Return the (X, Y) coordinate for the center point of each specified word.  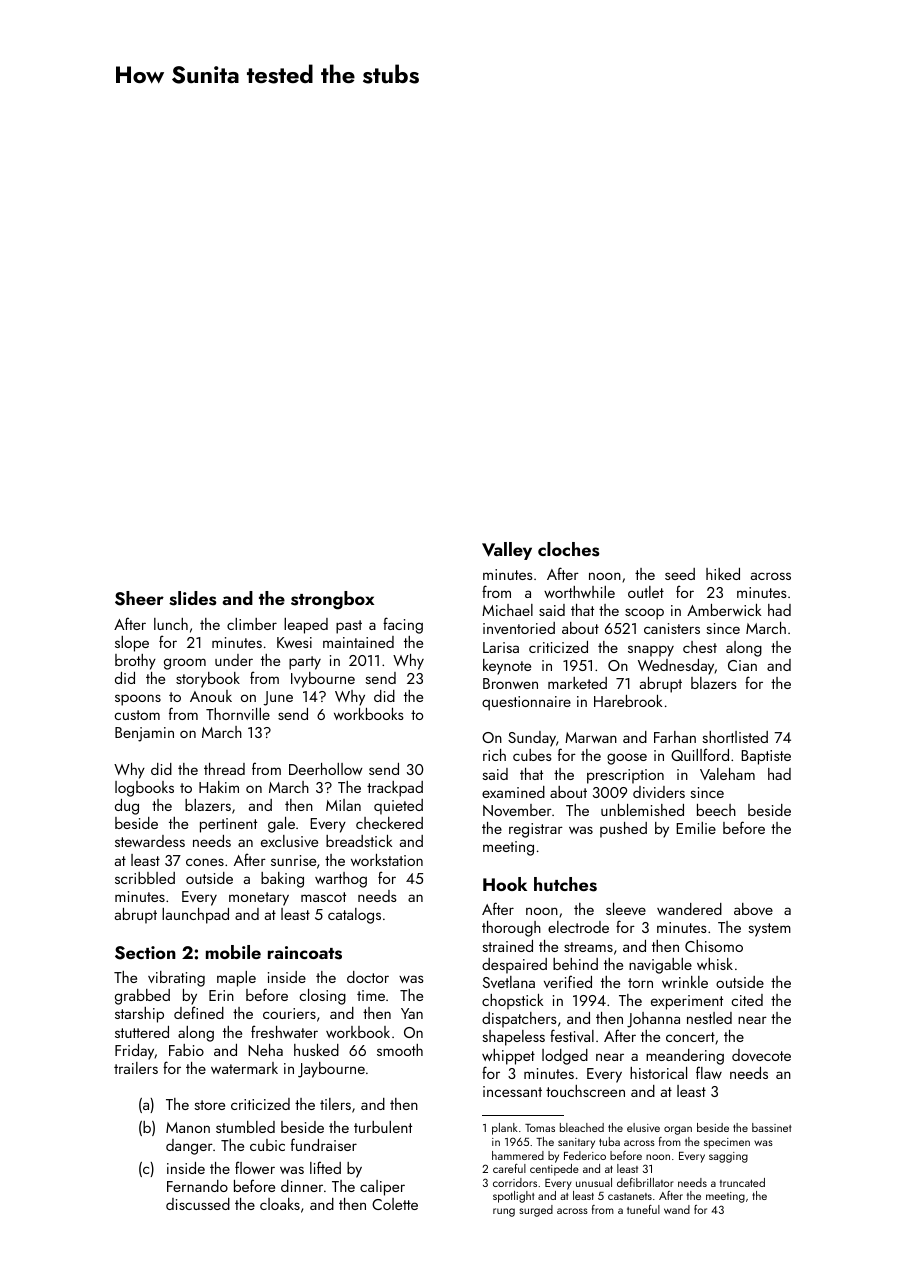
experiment (687, 1002)
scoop (644, 614)
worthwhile (579, 592)
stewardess (150, 841)
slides (193, 598)
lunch (171, 624)
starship (139, 1015)
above (753, 909)
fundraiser (324, 1144)
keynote (507, 667)
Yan (412, 1013)
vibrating (176, 979)
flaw (709, 1072)
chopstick (513, 1002)
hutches (565, 884)
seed (680, 574)
